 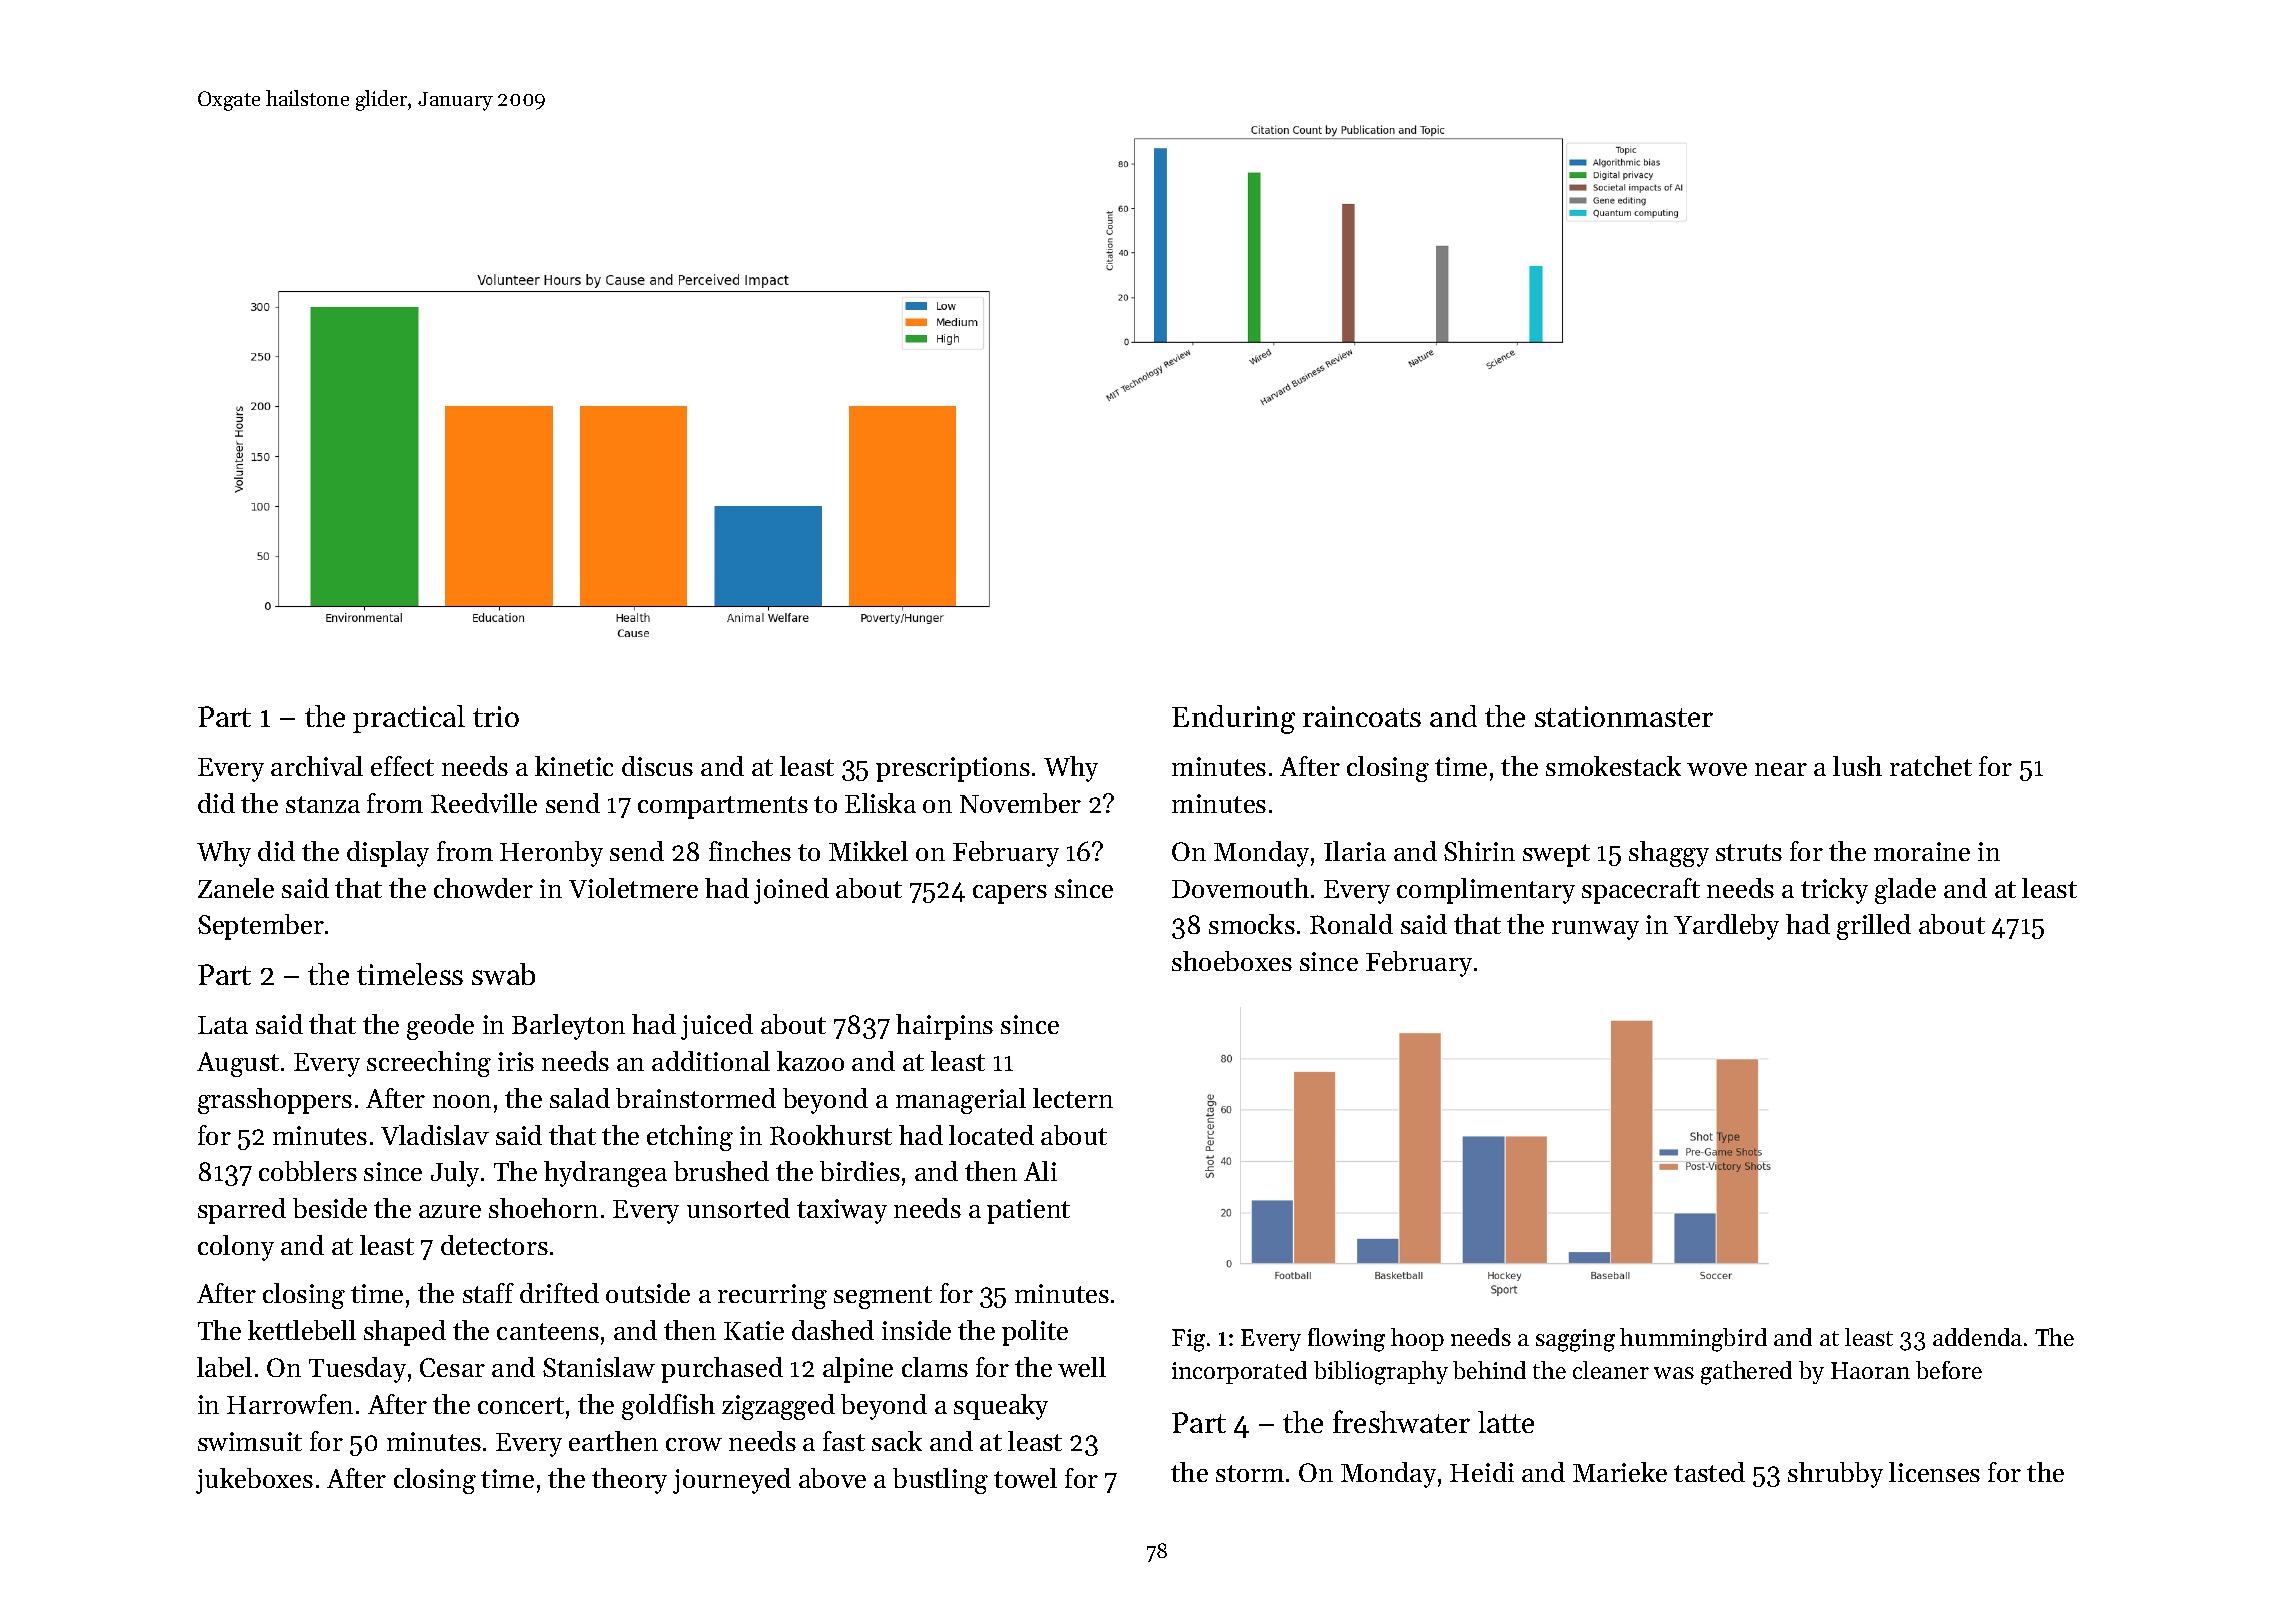 What do you see at coordinates (1556, 855) in the screenshot?
I see `swept` at bounding box center [1556, 855].
